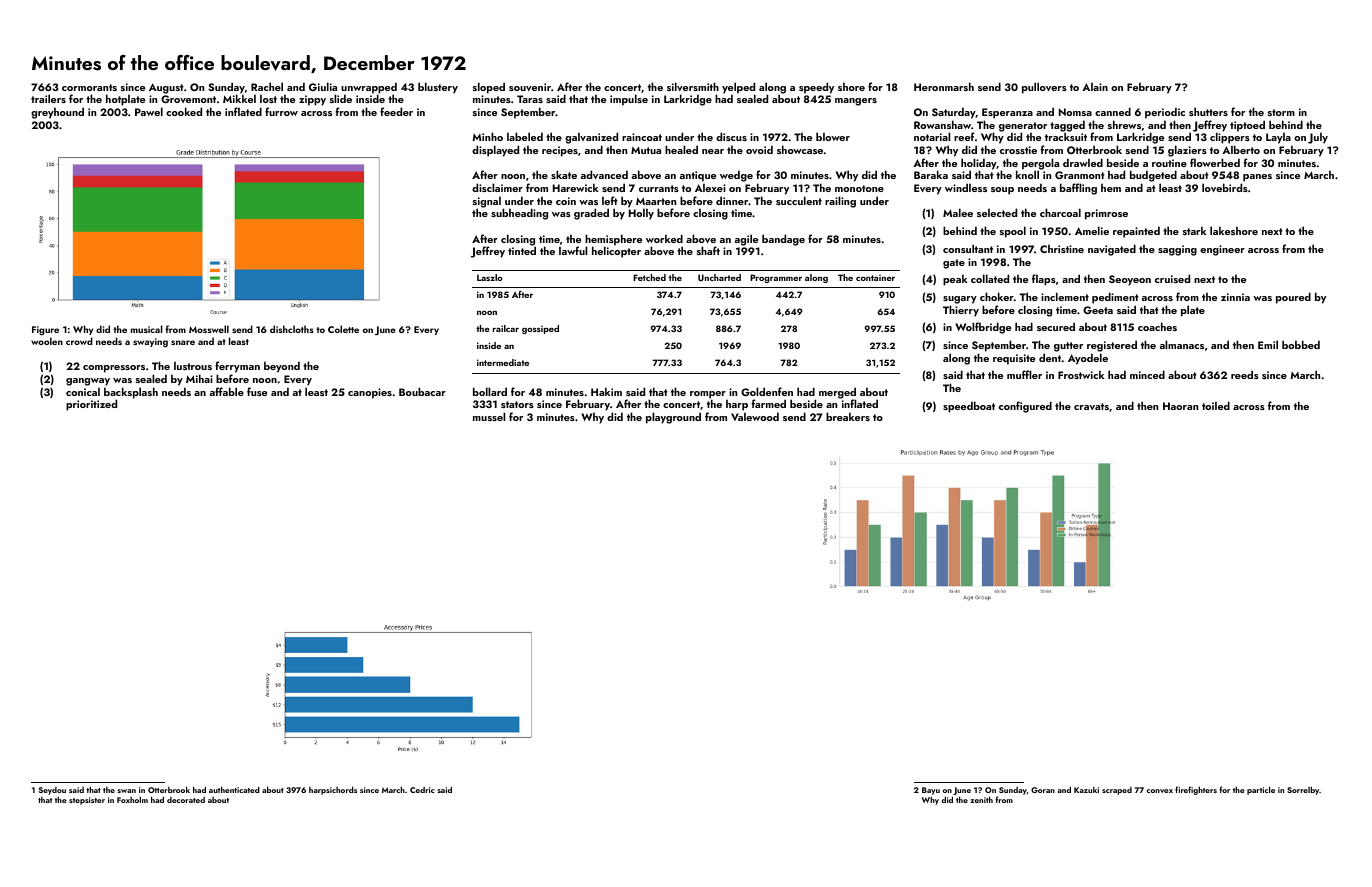 Image resolution: width=1372 pixels, height=887 pixels. I want to click on compressors, so click(114, 369).
